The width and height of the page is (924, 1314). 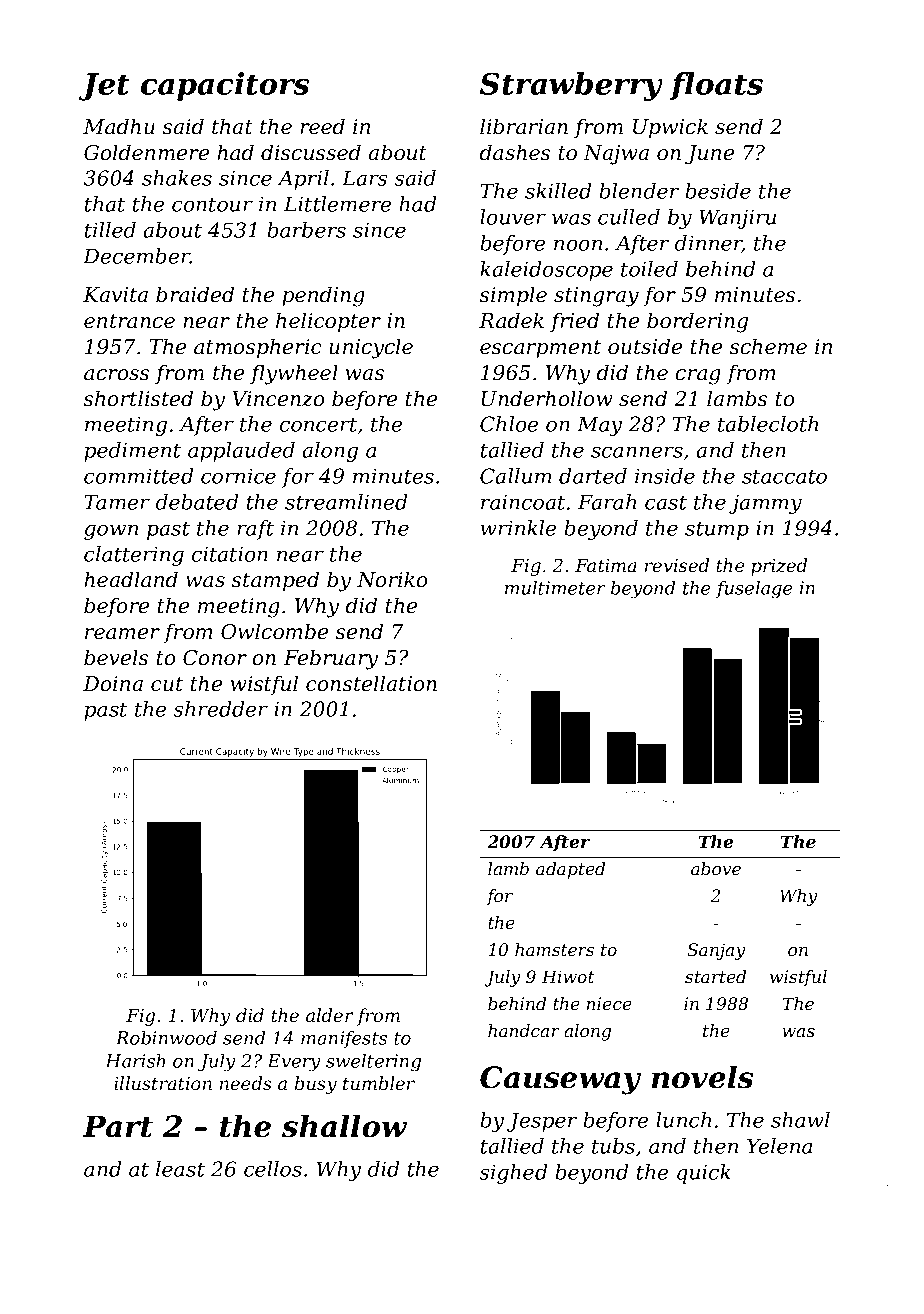 I want to click on kaleidoscope, so click(x=546, y=271).
